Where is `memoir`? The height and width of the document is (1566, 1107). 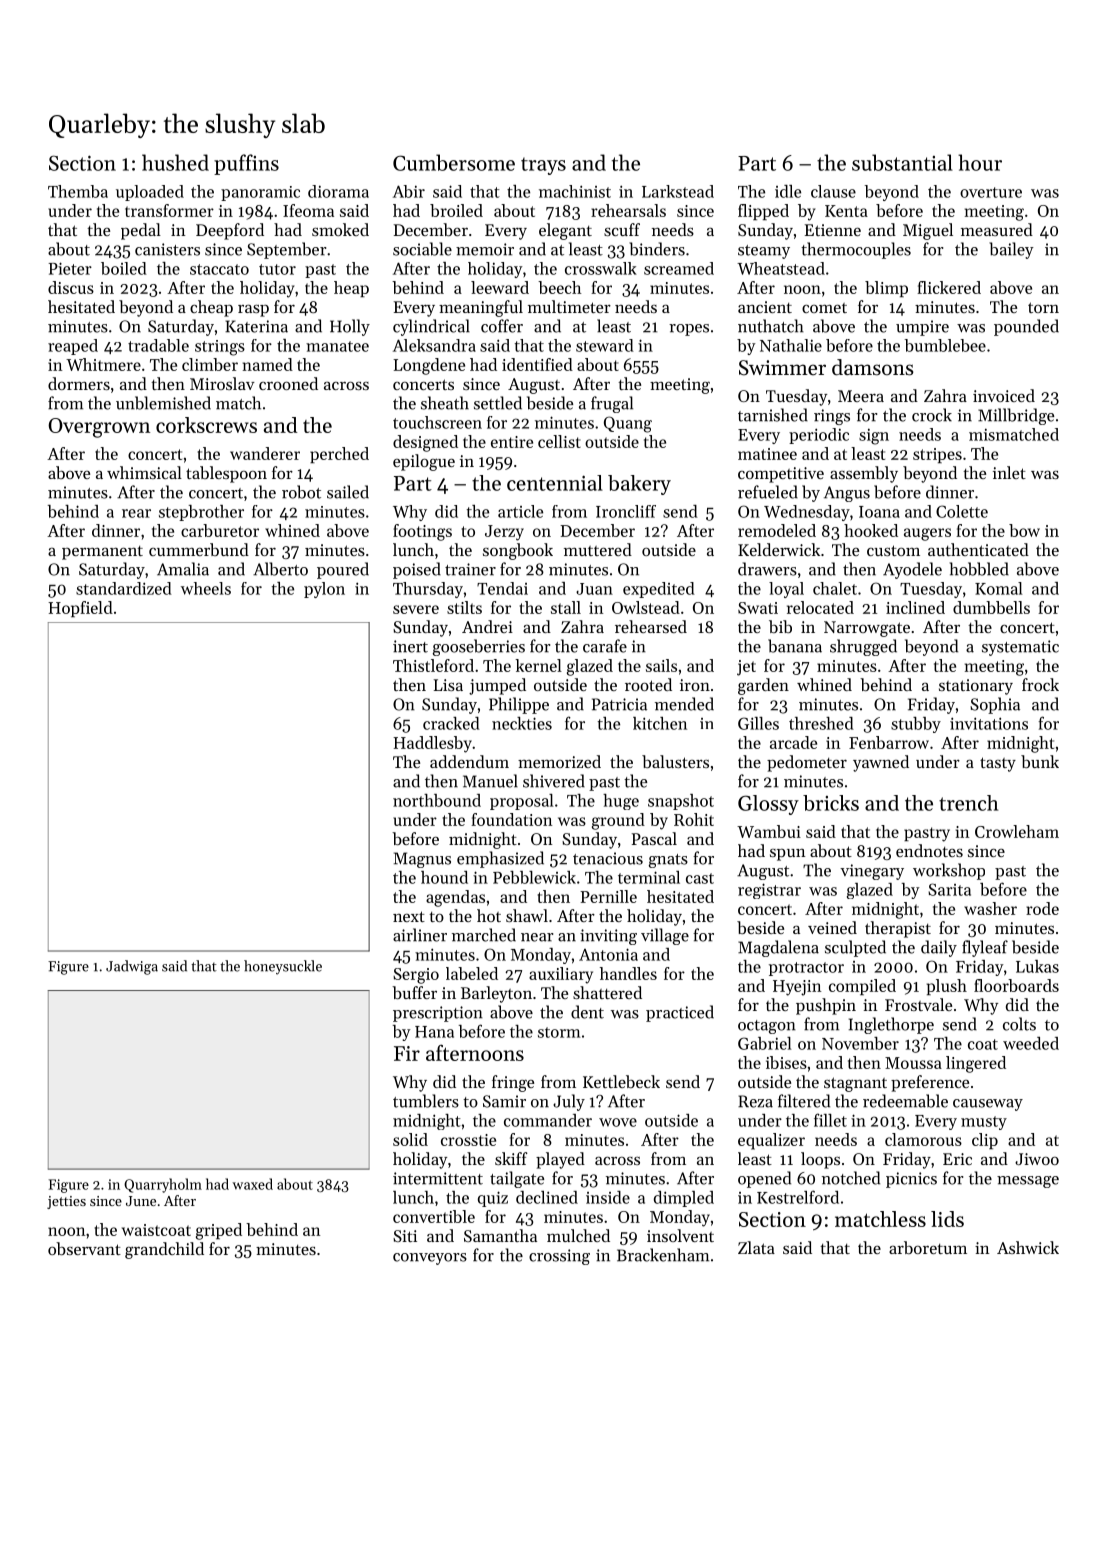 memoir is located at coordinates (485, 249).
